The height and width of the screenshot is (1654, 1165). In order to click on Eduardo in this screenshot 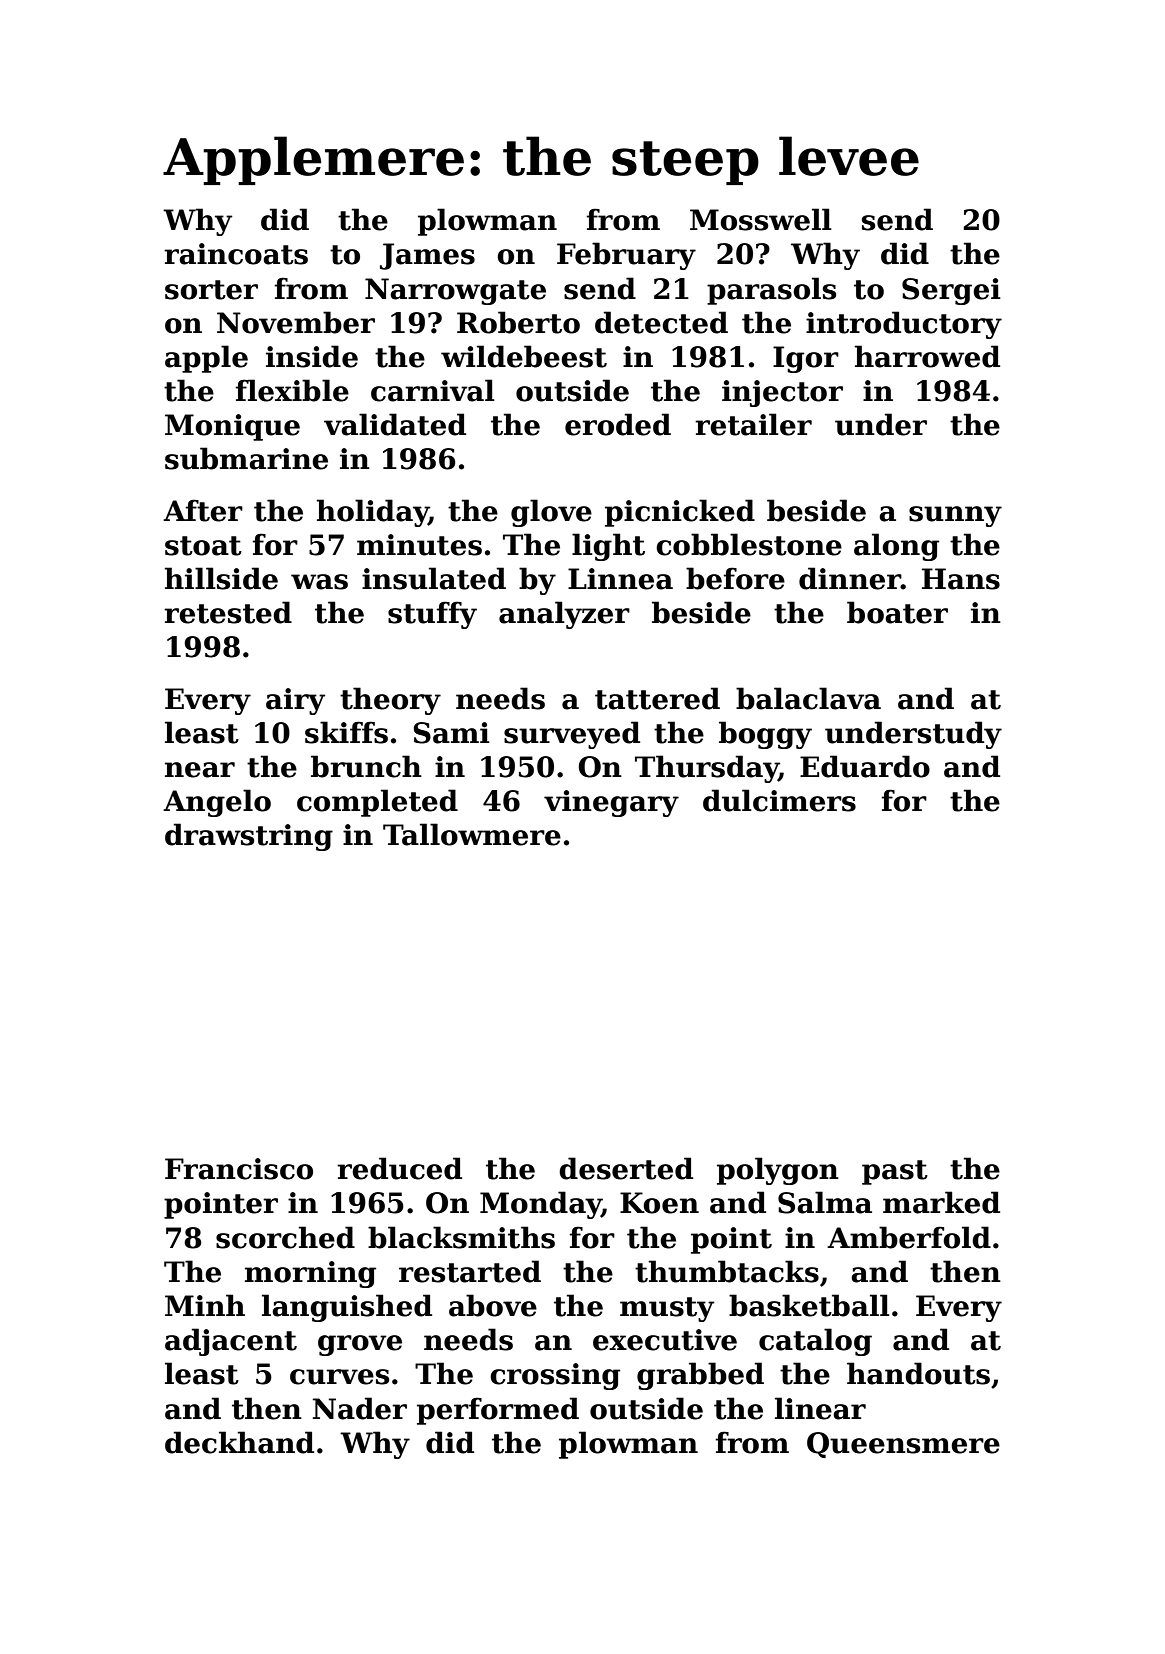, I will do `click(865, 766)`.
